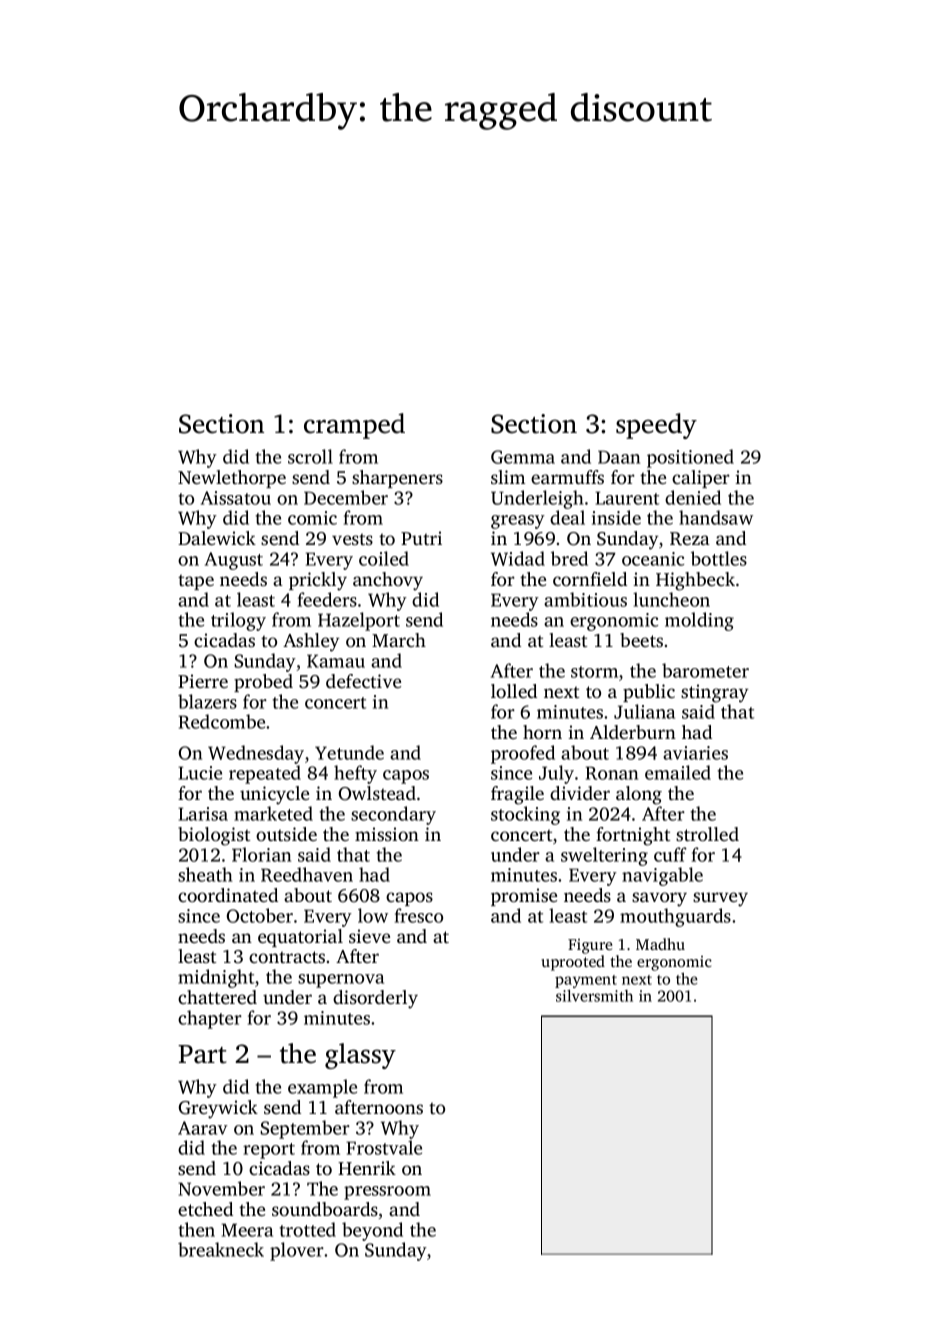 This document has height=1335, width=941. I want to click on Larisa, so click(203, 814).
